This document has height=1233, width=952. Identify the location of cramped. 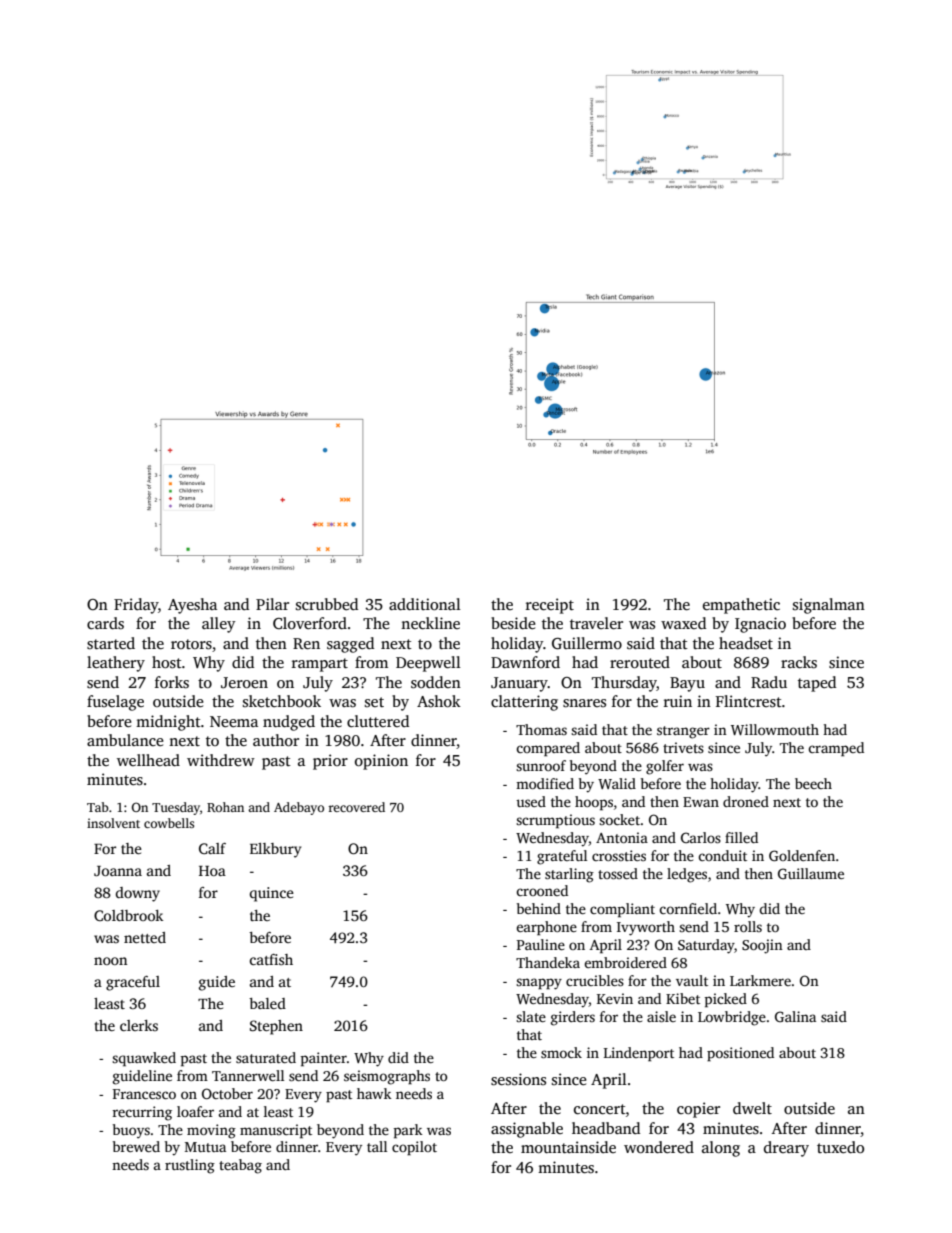
(836, 749).
